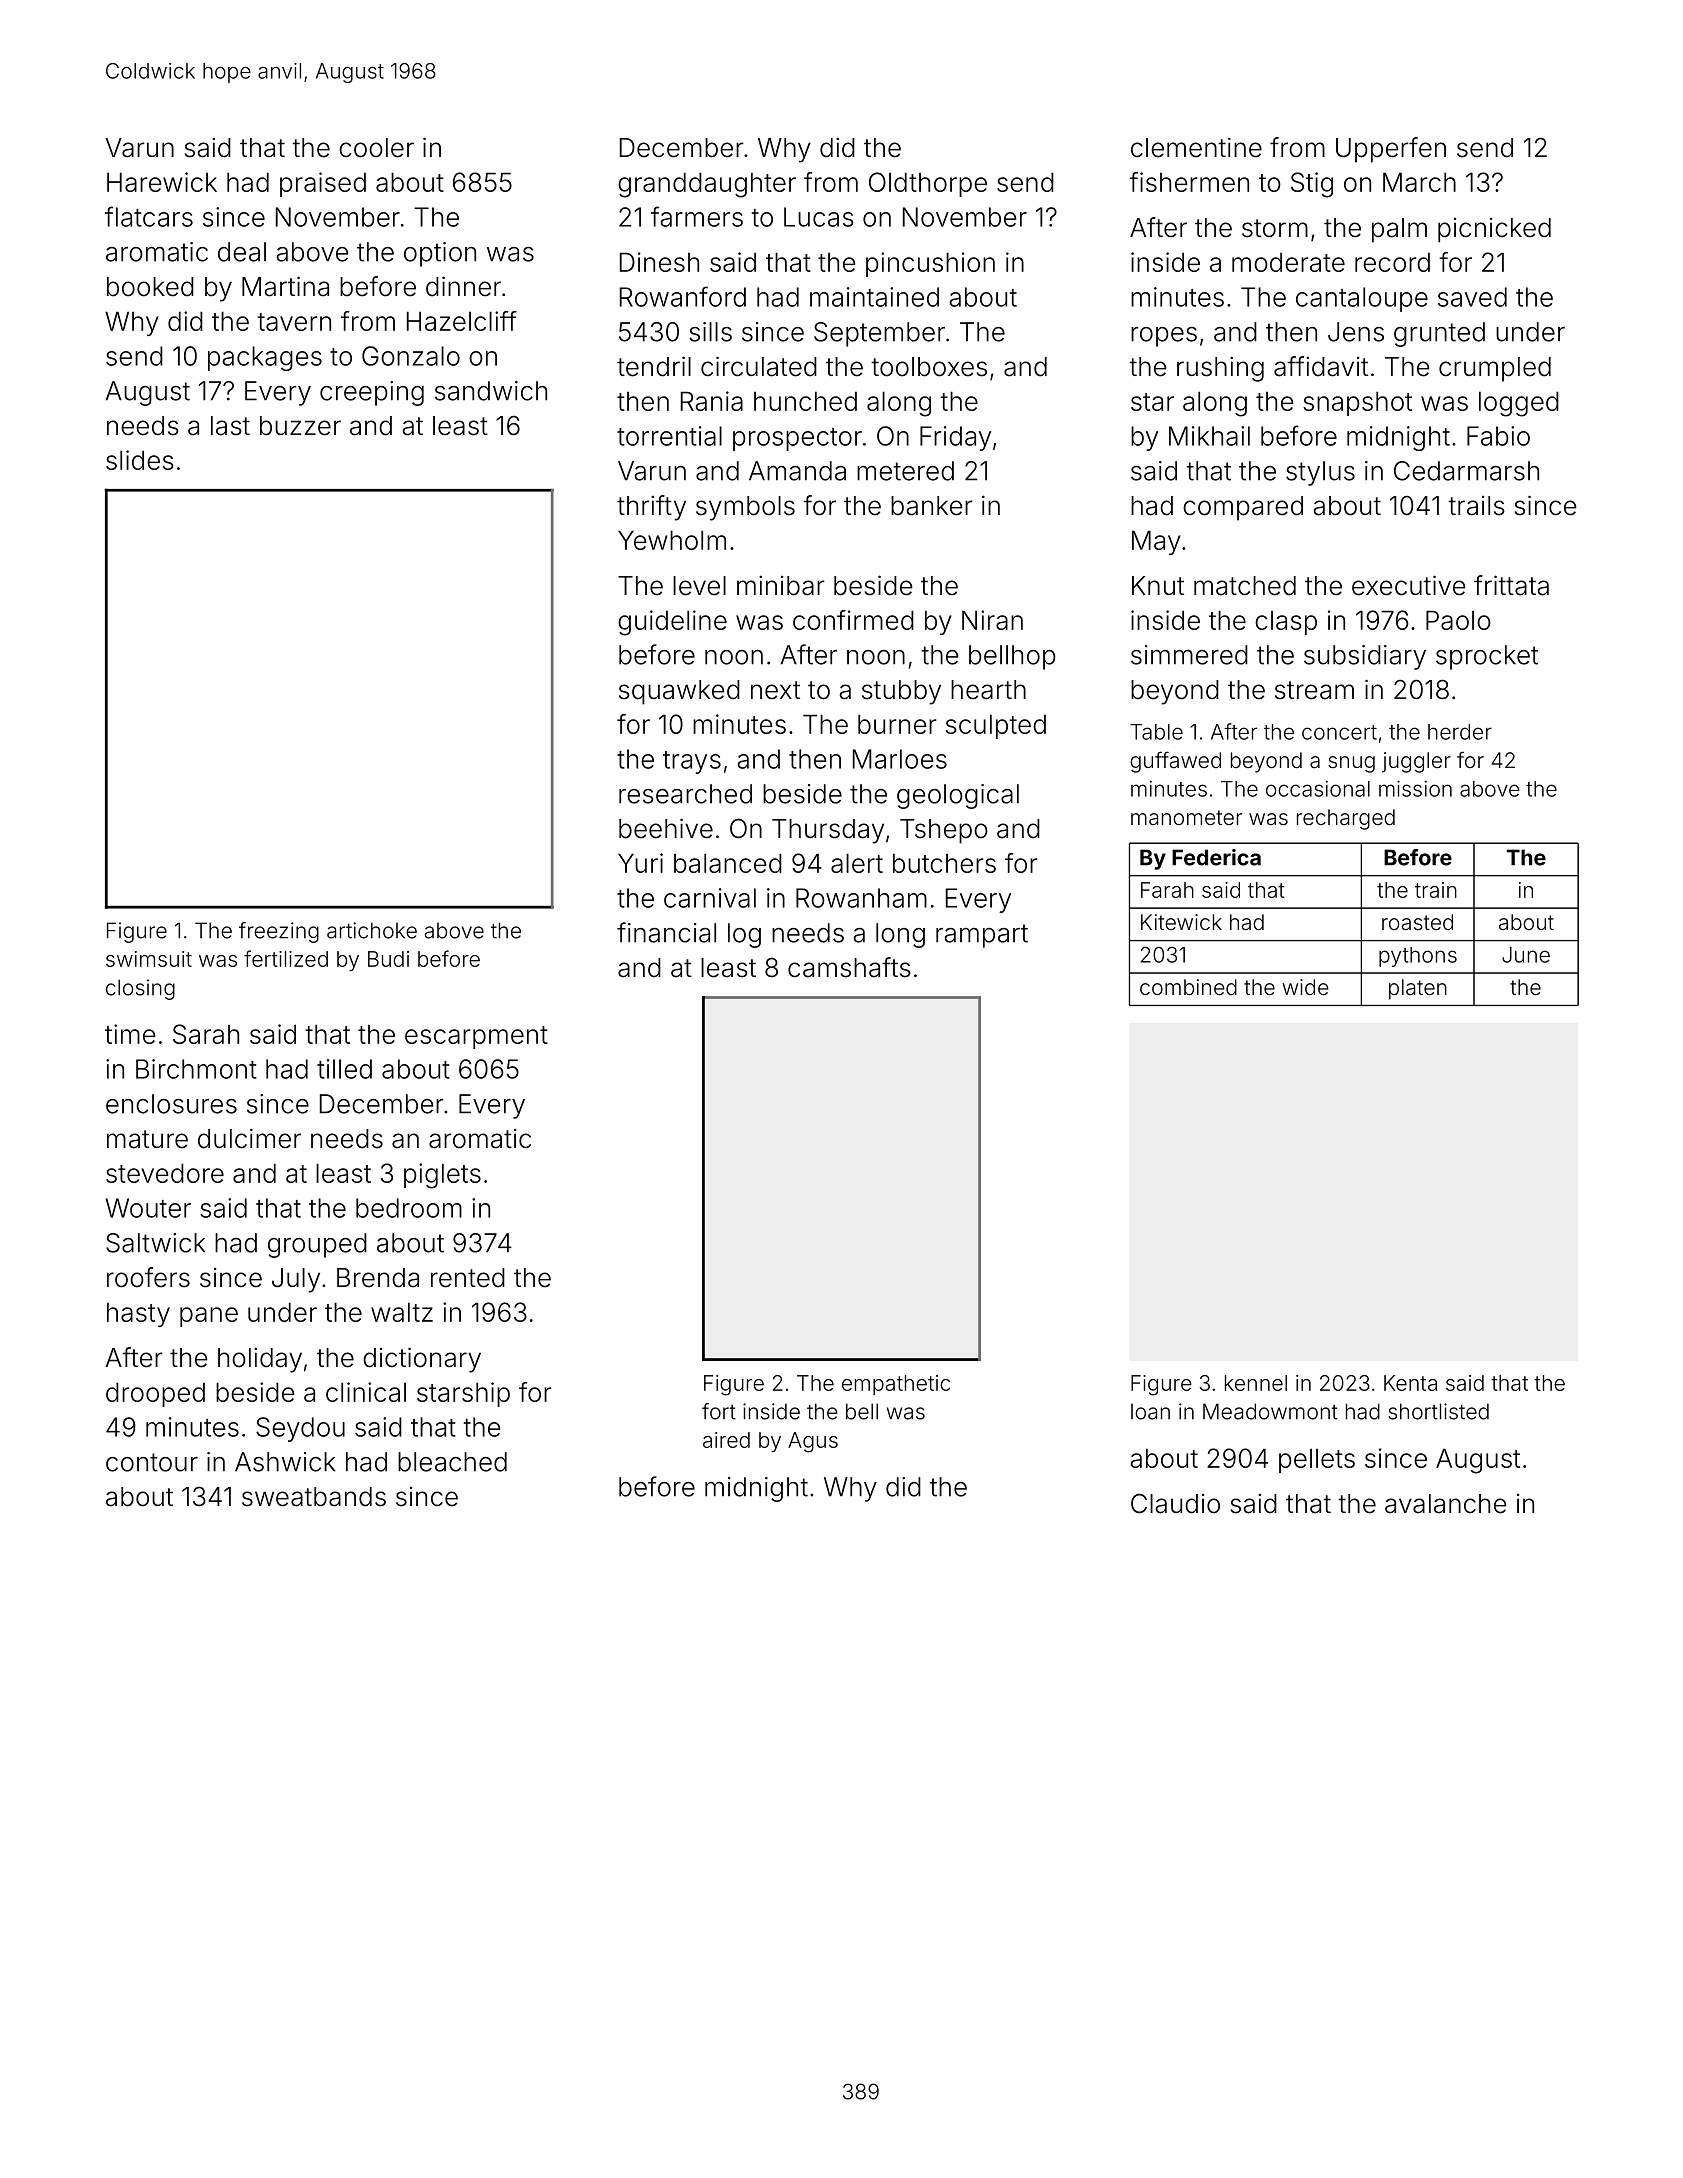 The height and width of the document is (2178, 1683). I want to click on confirmed, so click(853, 620).
